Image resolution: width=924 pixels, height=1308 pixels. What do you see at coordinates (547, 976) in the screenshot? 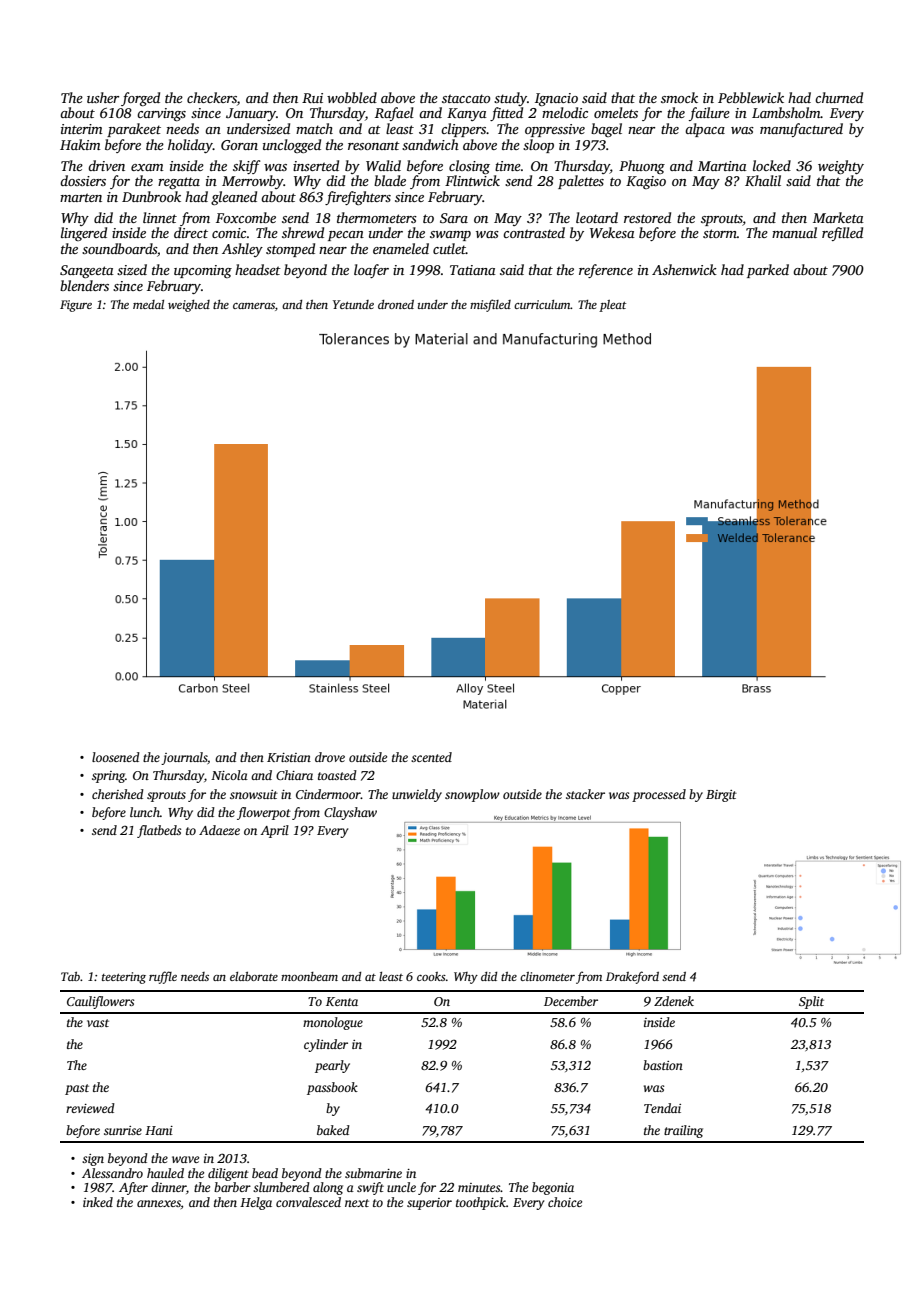
I see `clinometer` at bounding box center [547, 976].
